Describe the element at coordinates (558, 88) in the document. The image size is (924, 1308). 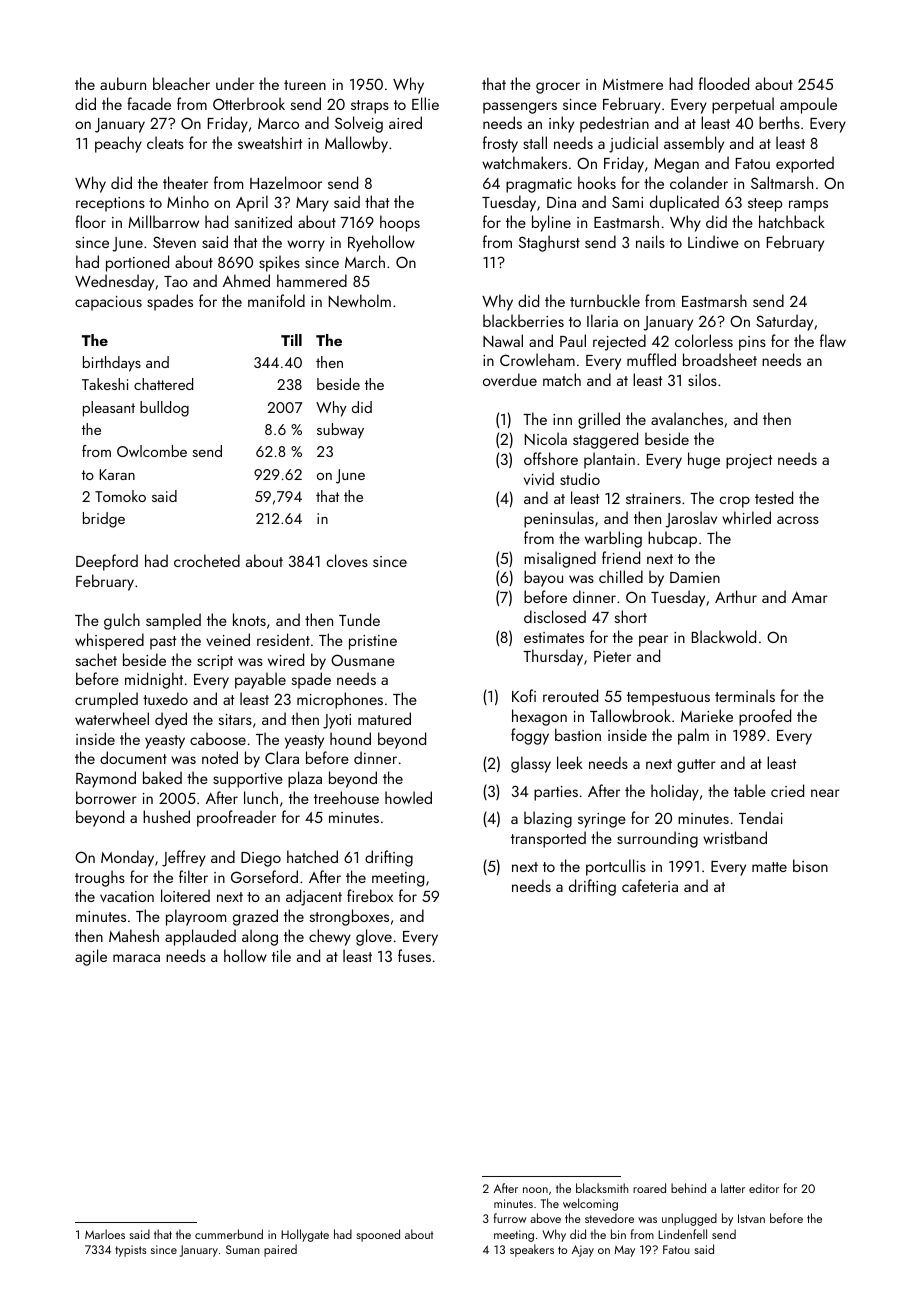
I see `grocer` at that location.
